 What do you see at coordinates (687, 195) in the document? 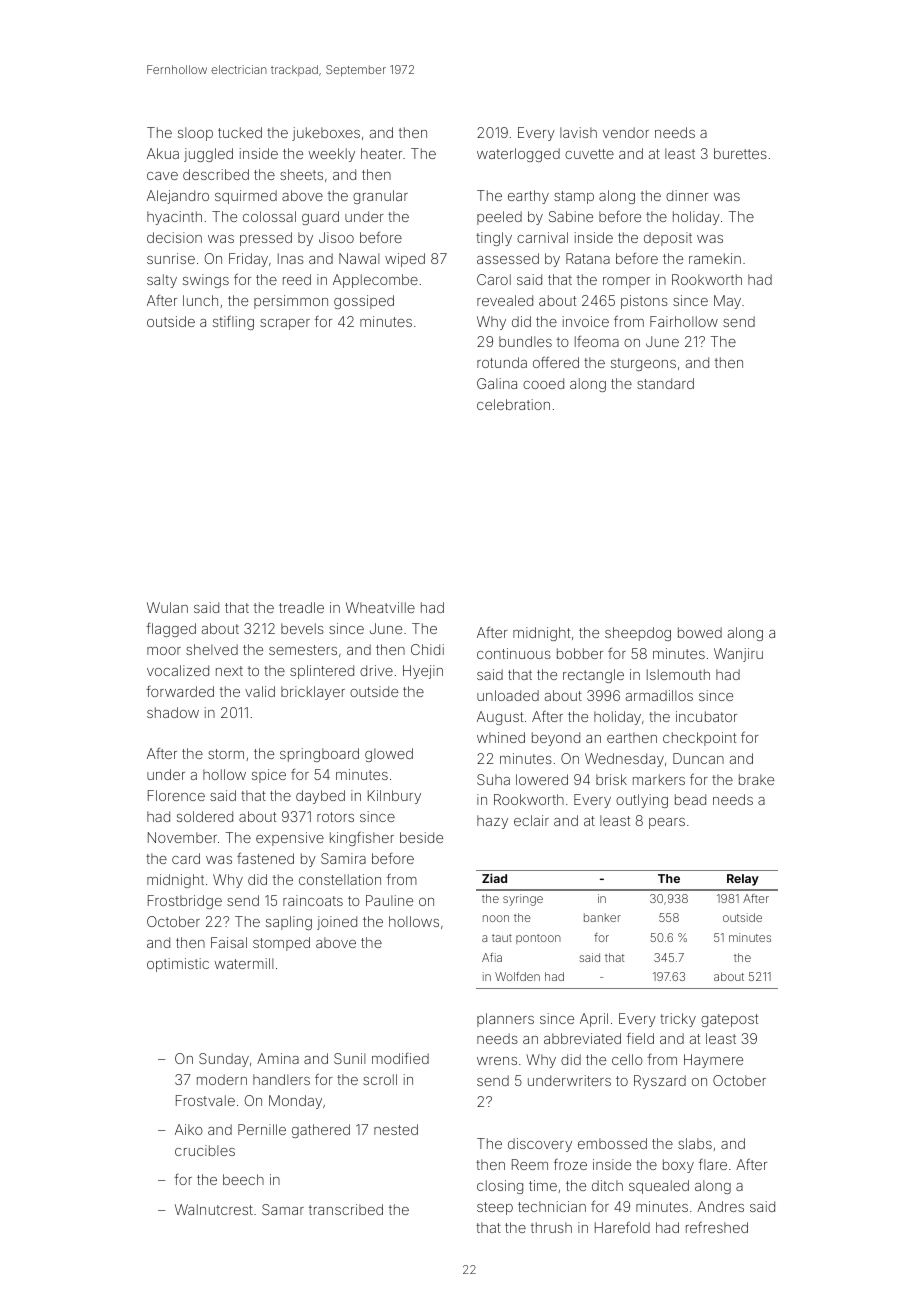
I see `dinner` at bounding box center [687, 195].
